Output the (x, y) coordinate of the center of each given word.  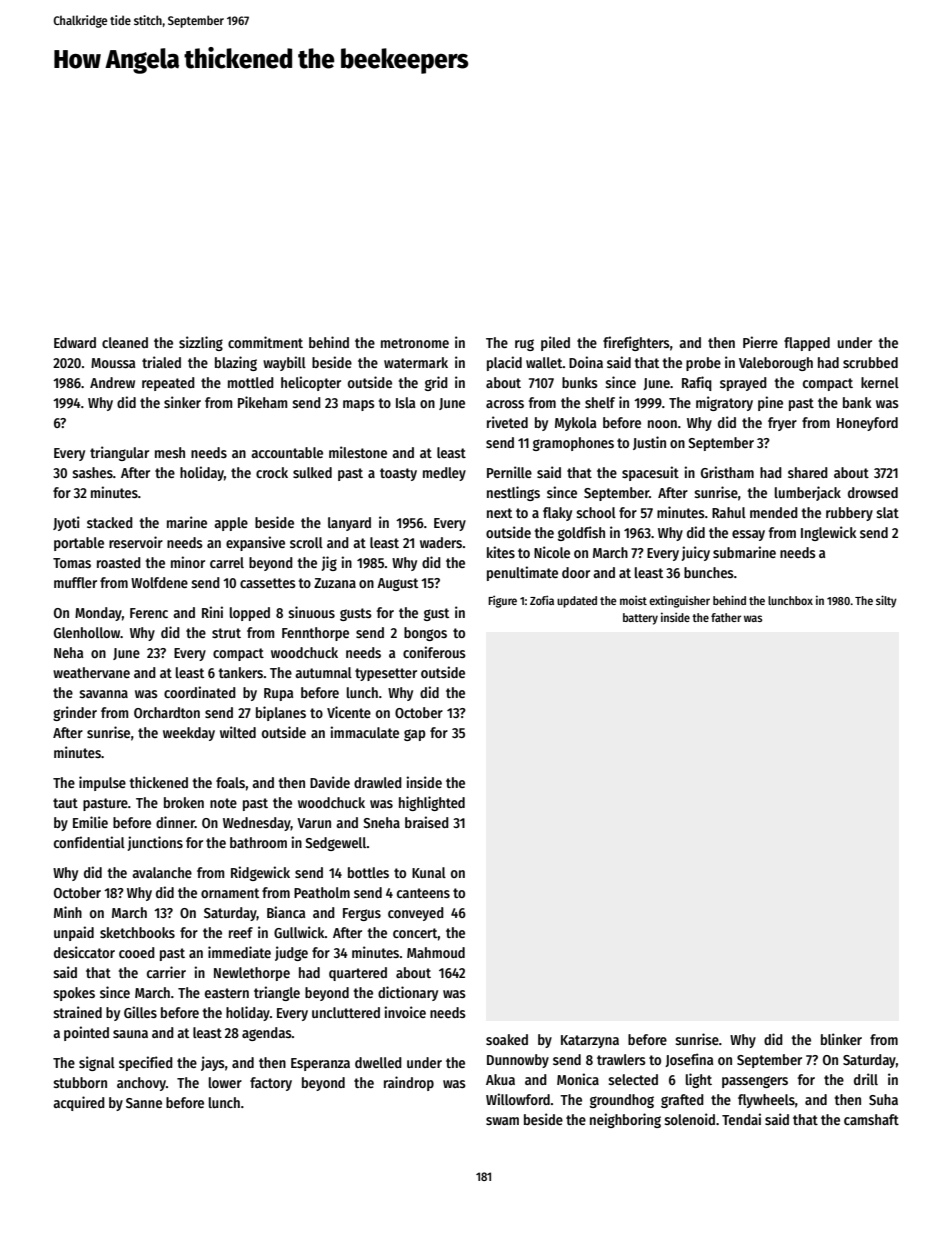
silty (886, 601)
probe (703, 364)
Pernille (509, 472)
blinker (841, 1039)
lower (225, 1082)
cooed (137, 952)
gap (415, 735)
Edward (75, 342)
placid (504, 363)
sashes (92, 472)
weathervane (91, 672)
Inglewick (829, 533)
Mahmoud (436, 952)
